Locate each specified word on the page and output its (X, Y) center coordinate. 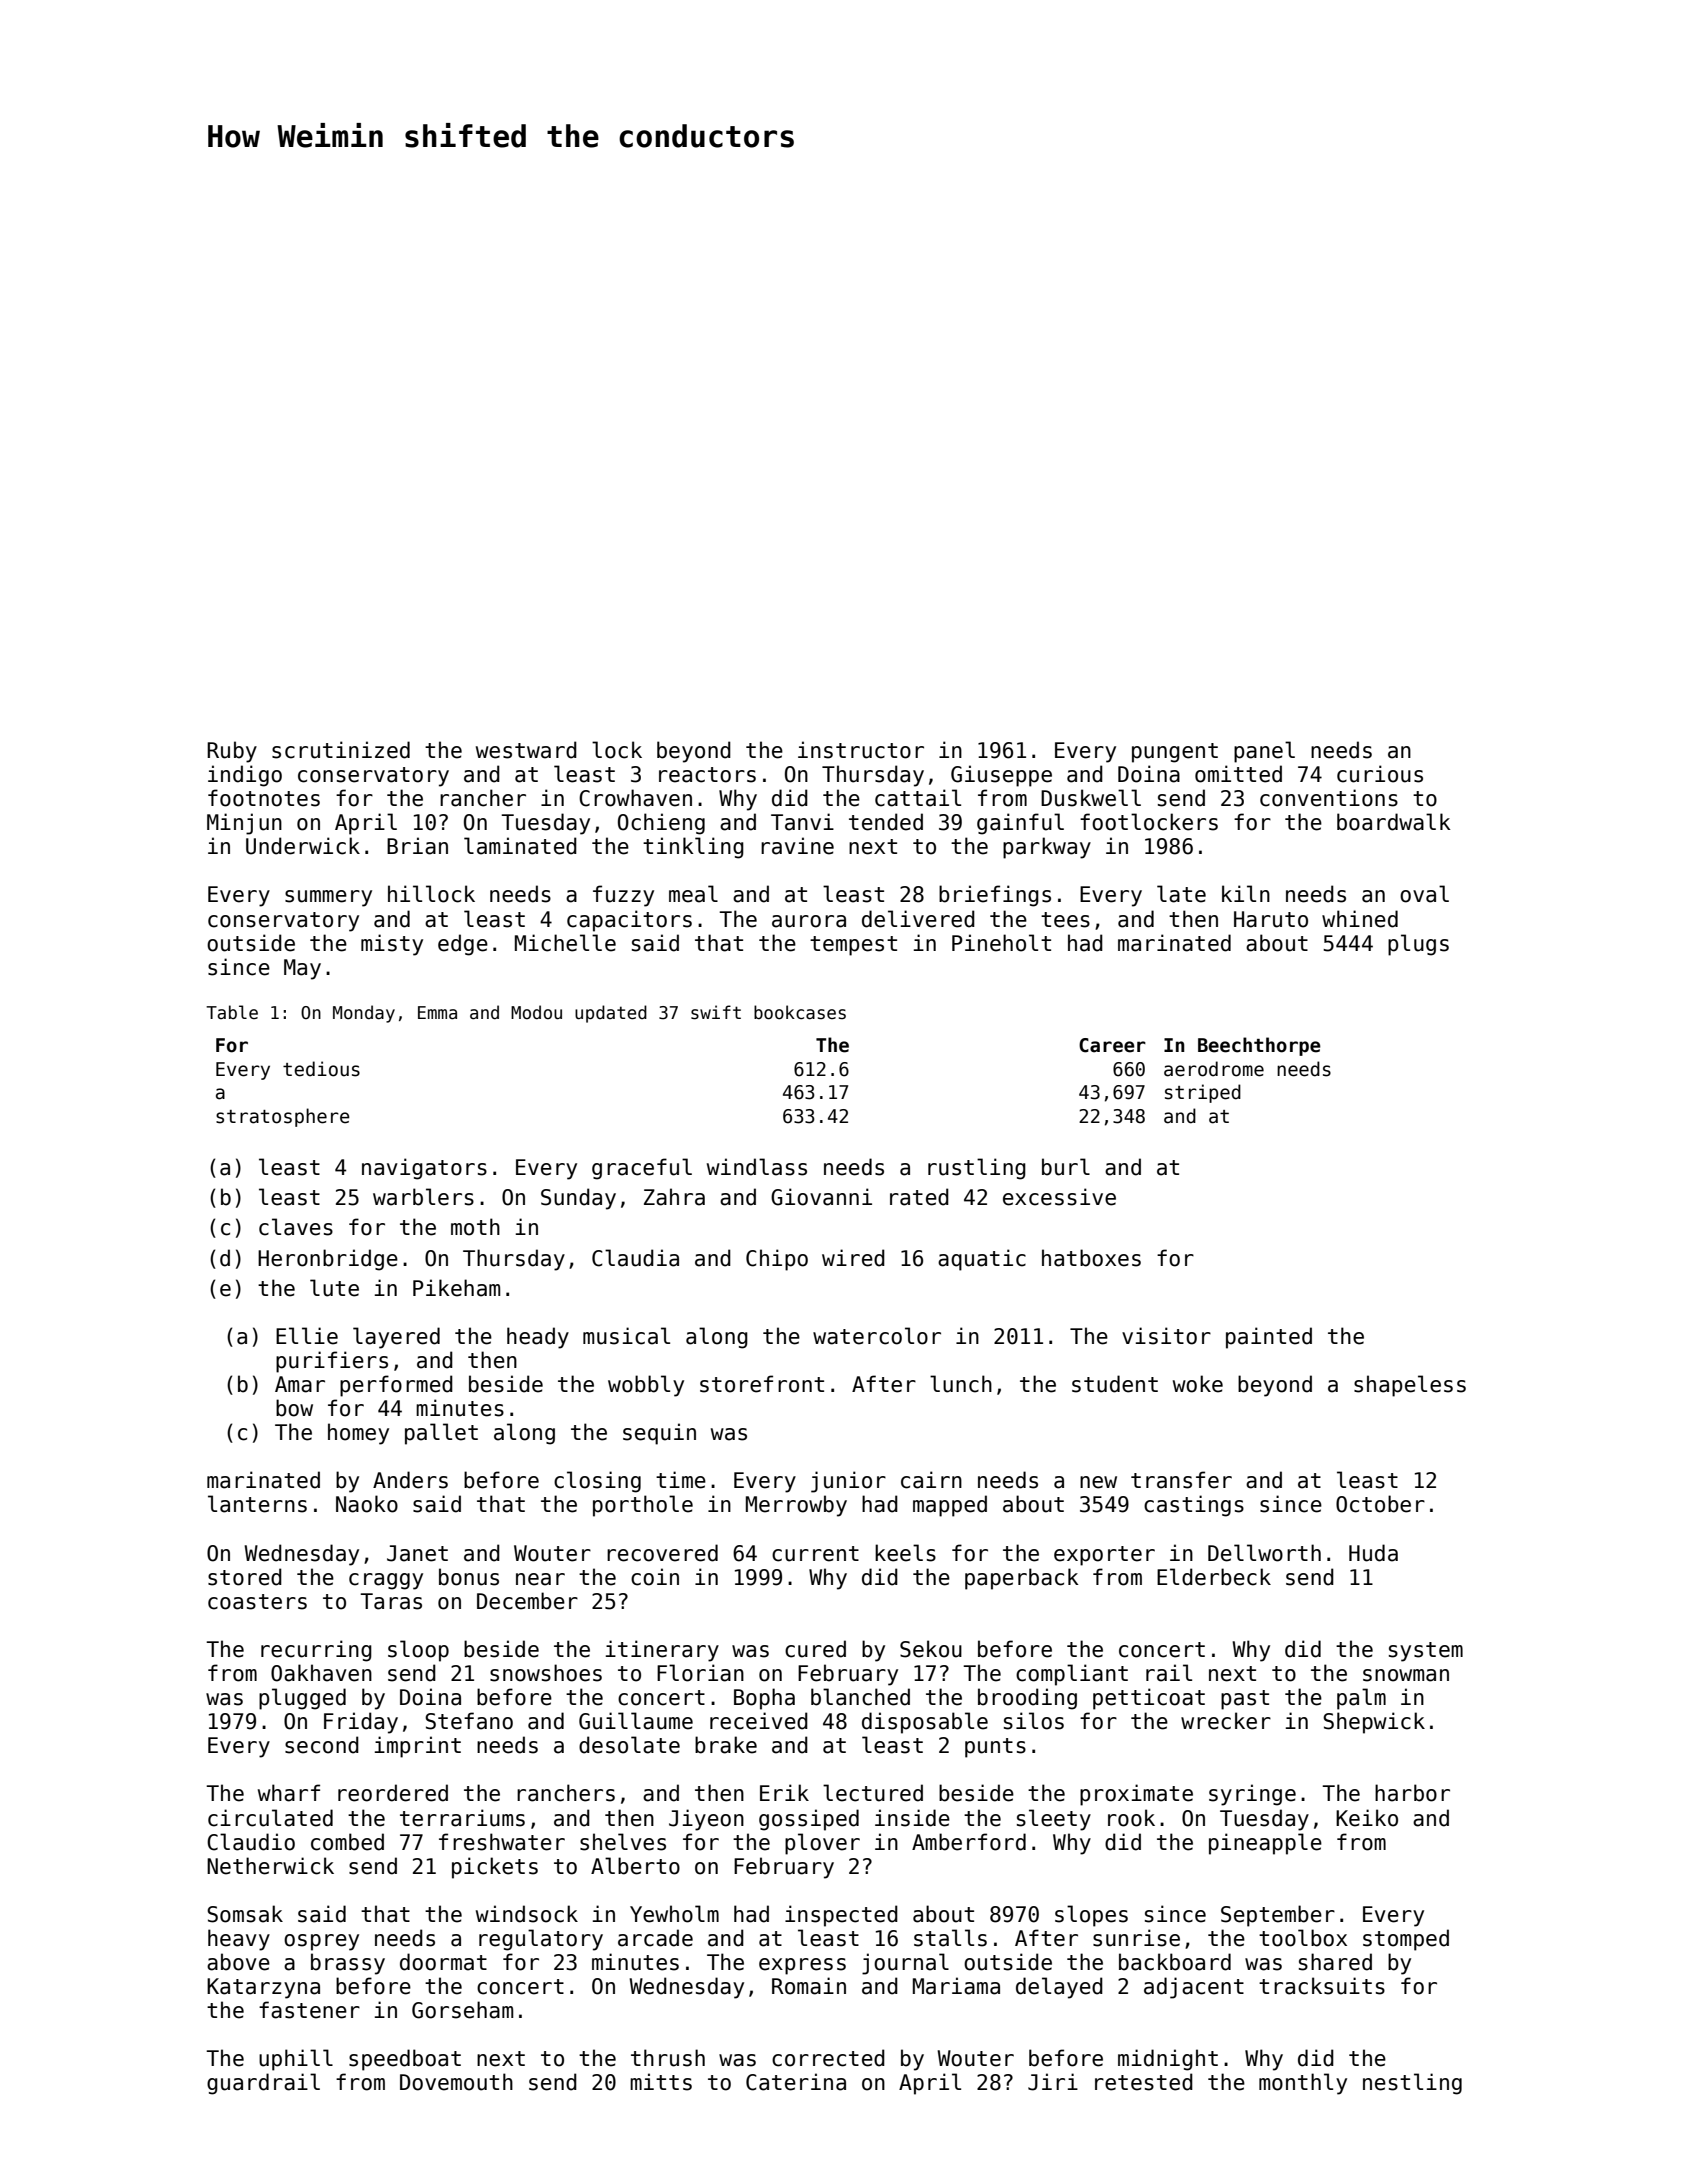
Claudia (635, 1258)
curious (1380, 774)
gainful (1020, 824)
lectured (873, 1793)
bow (294, 1408)
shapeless (1410, 1386)
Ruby (232, 752)
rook (1131, 1818)
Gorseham (462, 2010)
